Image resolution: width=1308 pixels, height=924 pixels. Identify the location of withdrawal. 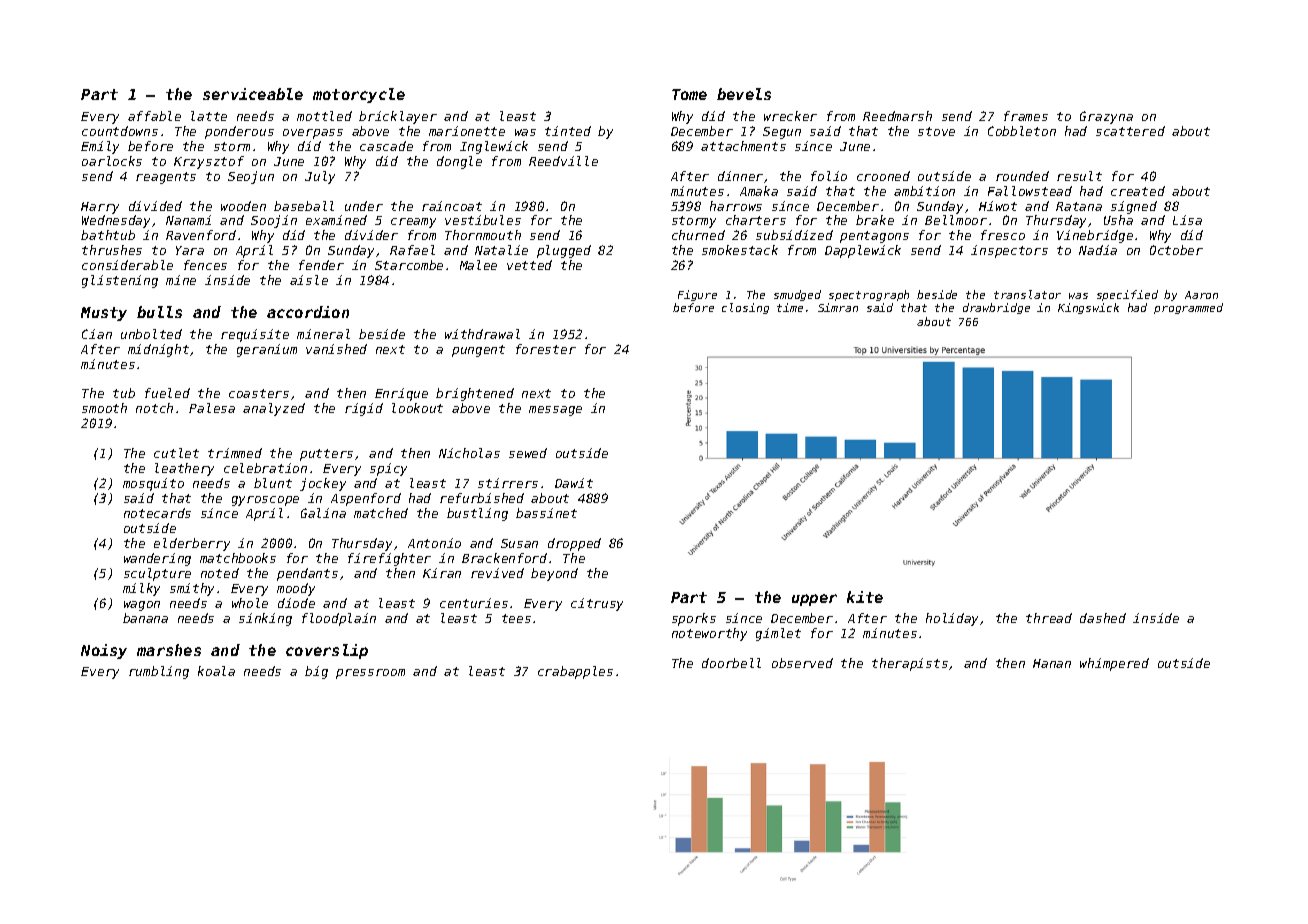
(482, 334).
